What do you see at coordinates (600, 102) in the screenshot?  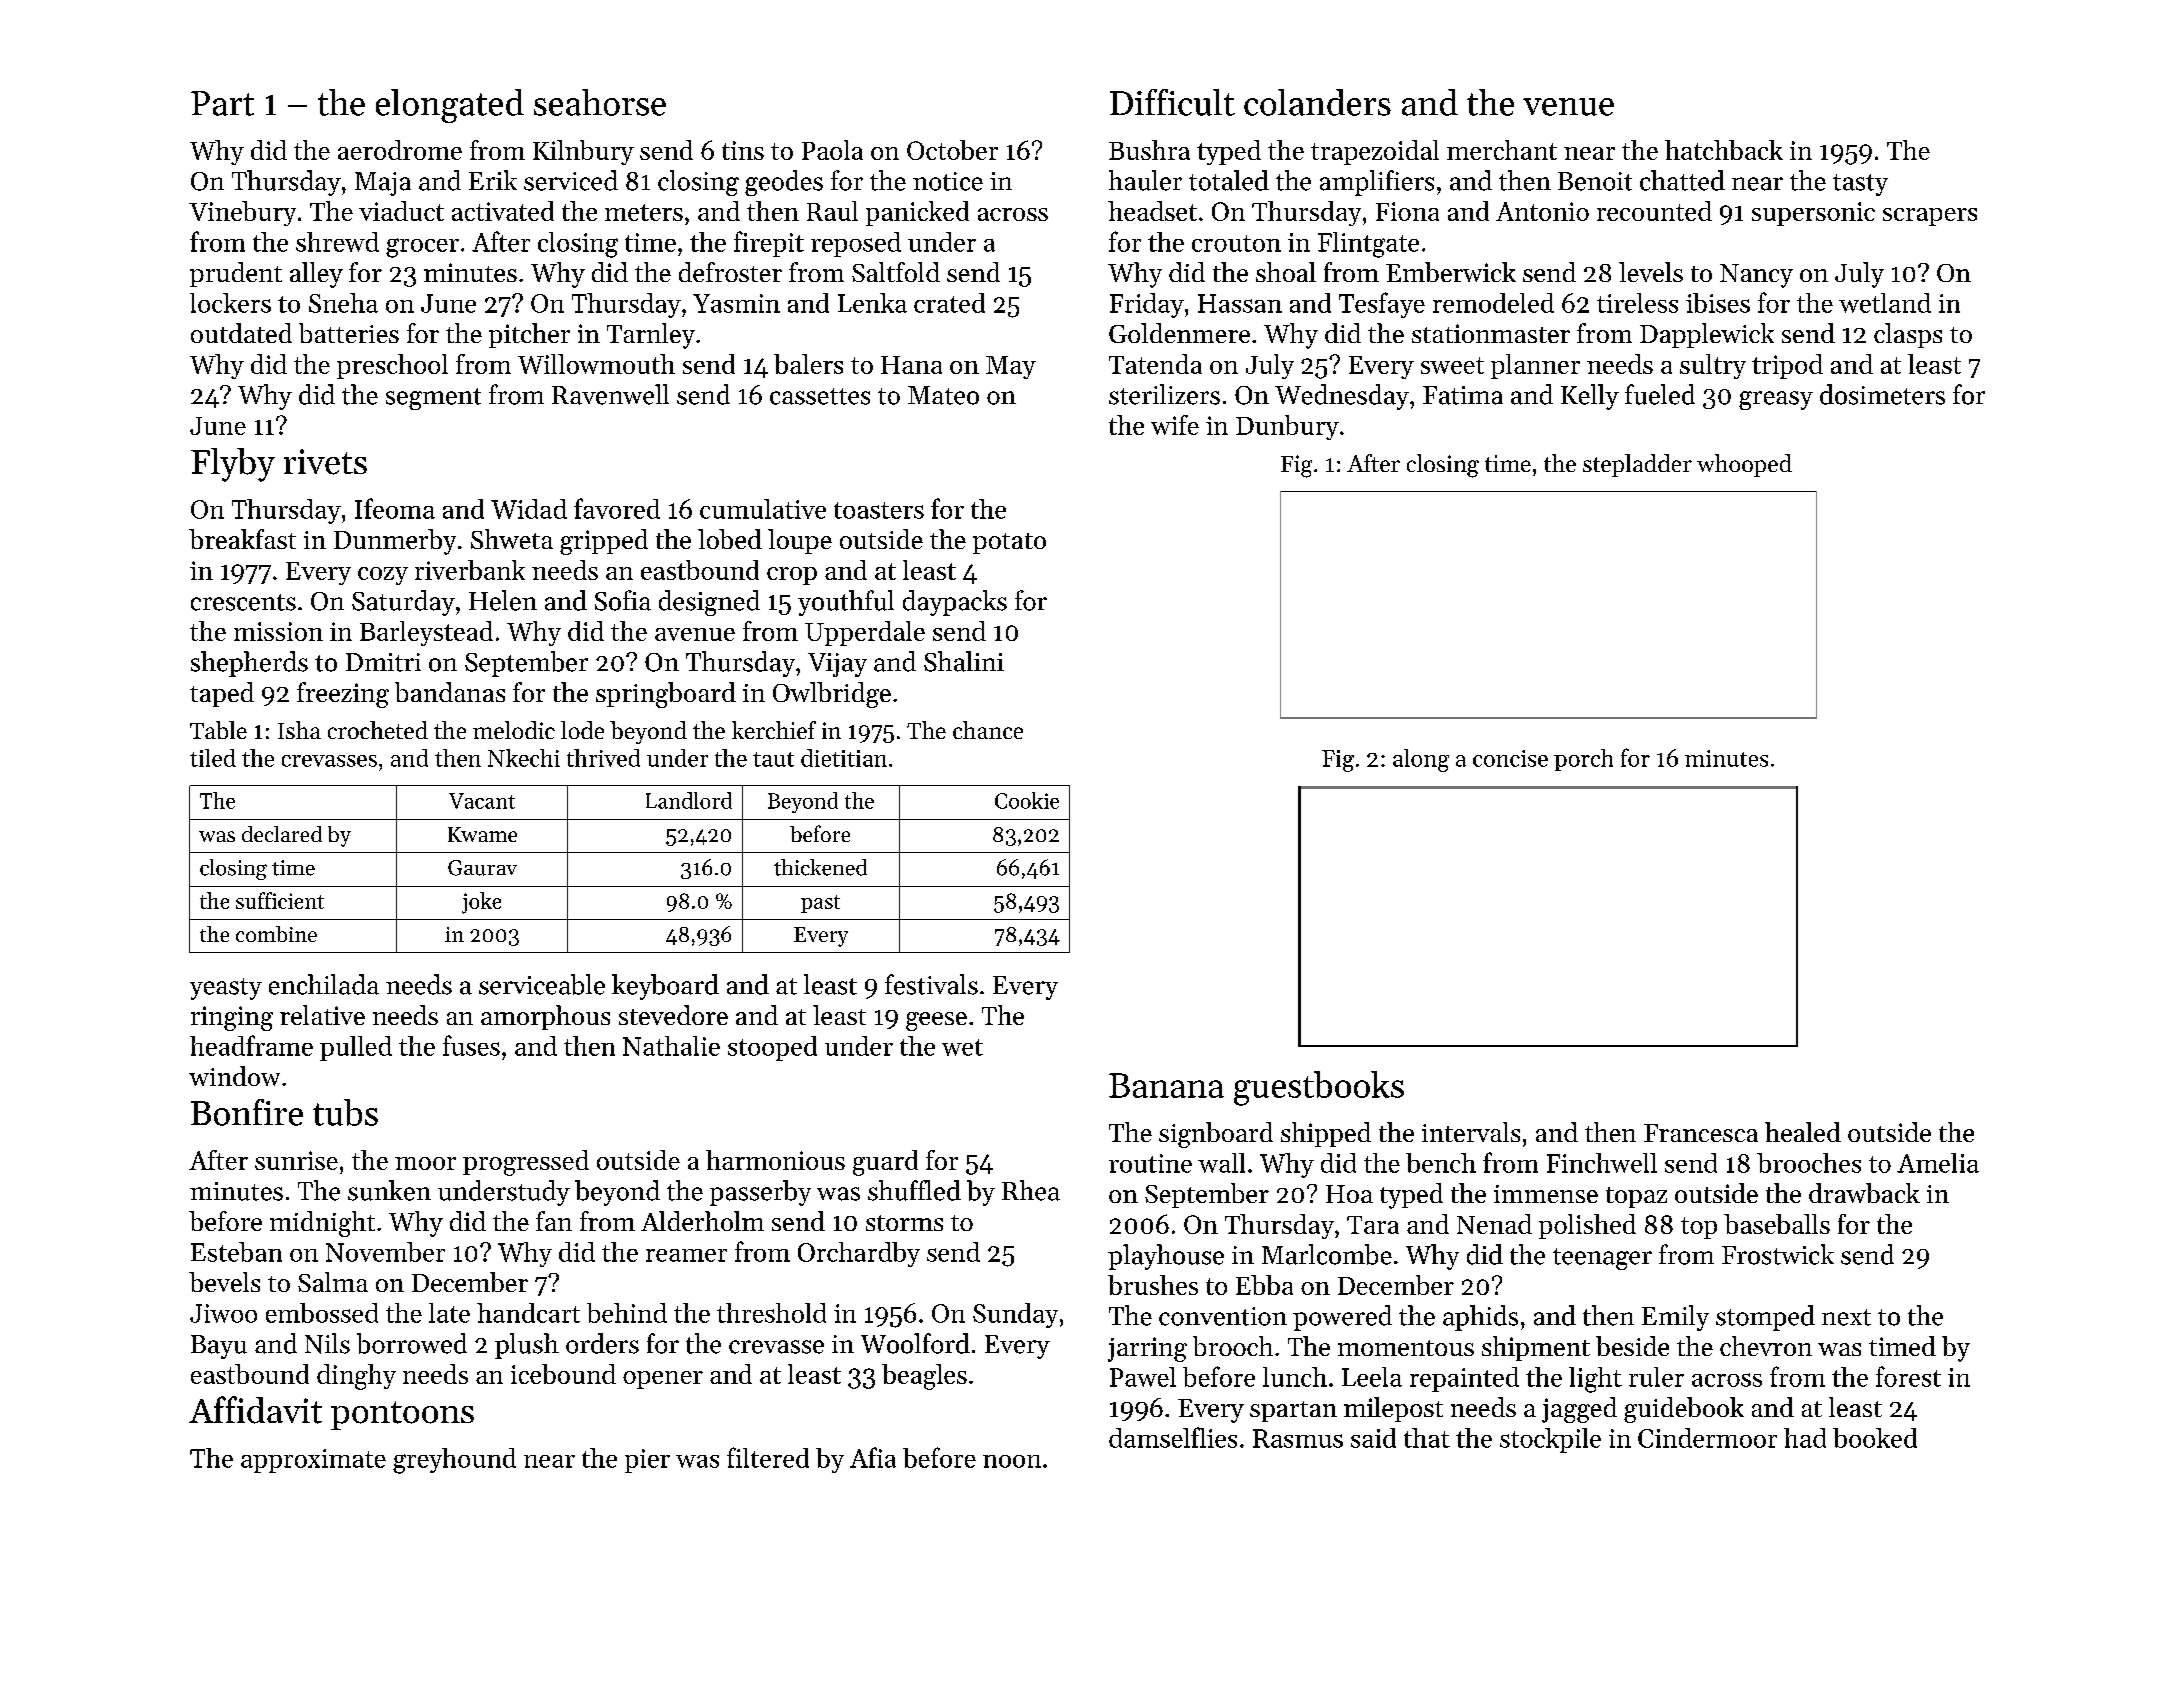 I see `seahorse` at bounding box center [600, 102].
